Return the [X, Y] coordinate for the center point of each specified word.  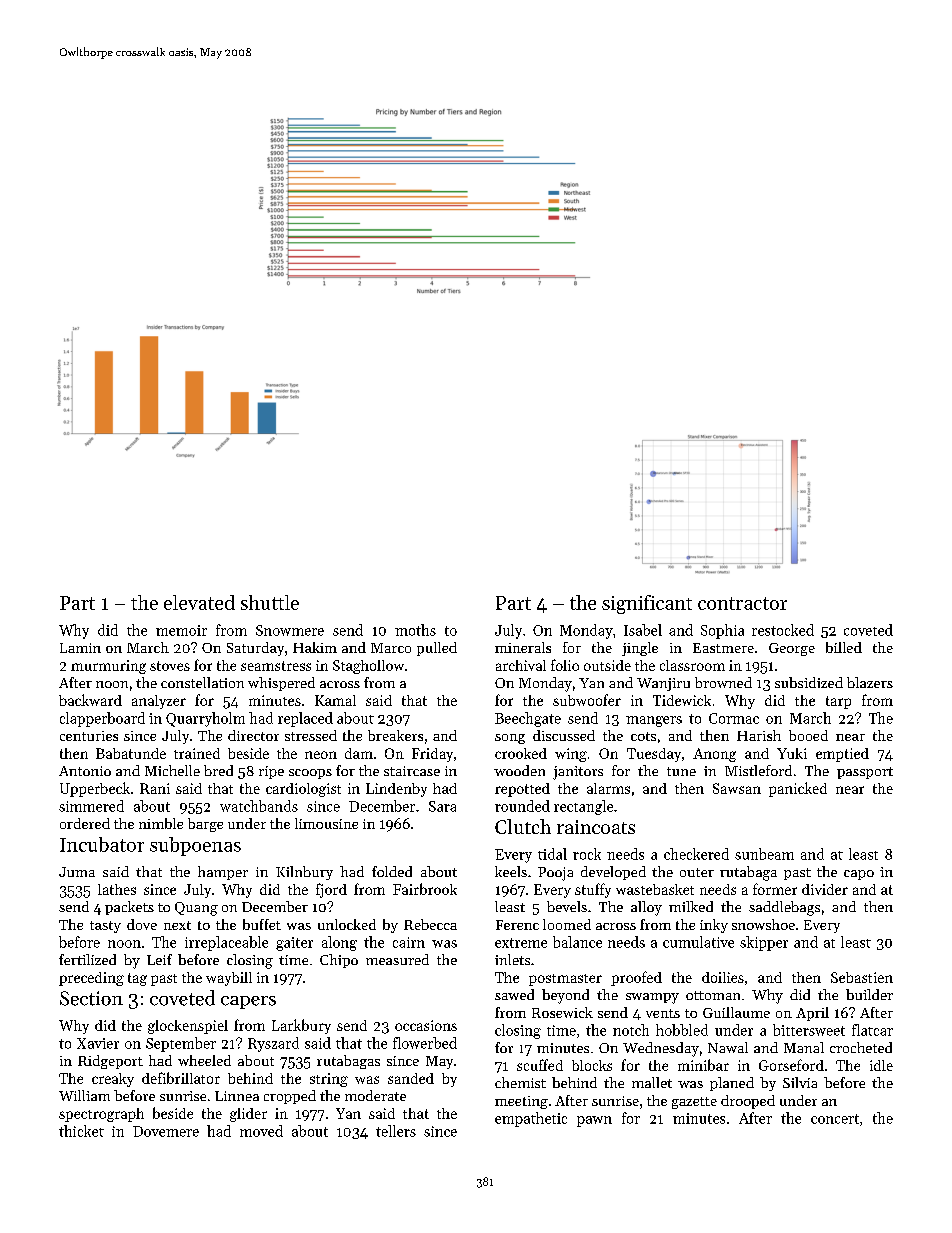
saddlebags [784, 908]
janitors [578, 773]
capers [248, 1002]
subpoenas [195, 846]
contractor [742, 603]
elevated [199, 602]
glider [248, 1115]
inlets [512, 959]
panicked [798, 789]
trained [197, 753]
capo [859, 875]
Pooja [555, 874]
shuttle [270, 602]
